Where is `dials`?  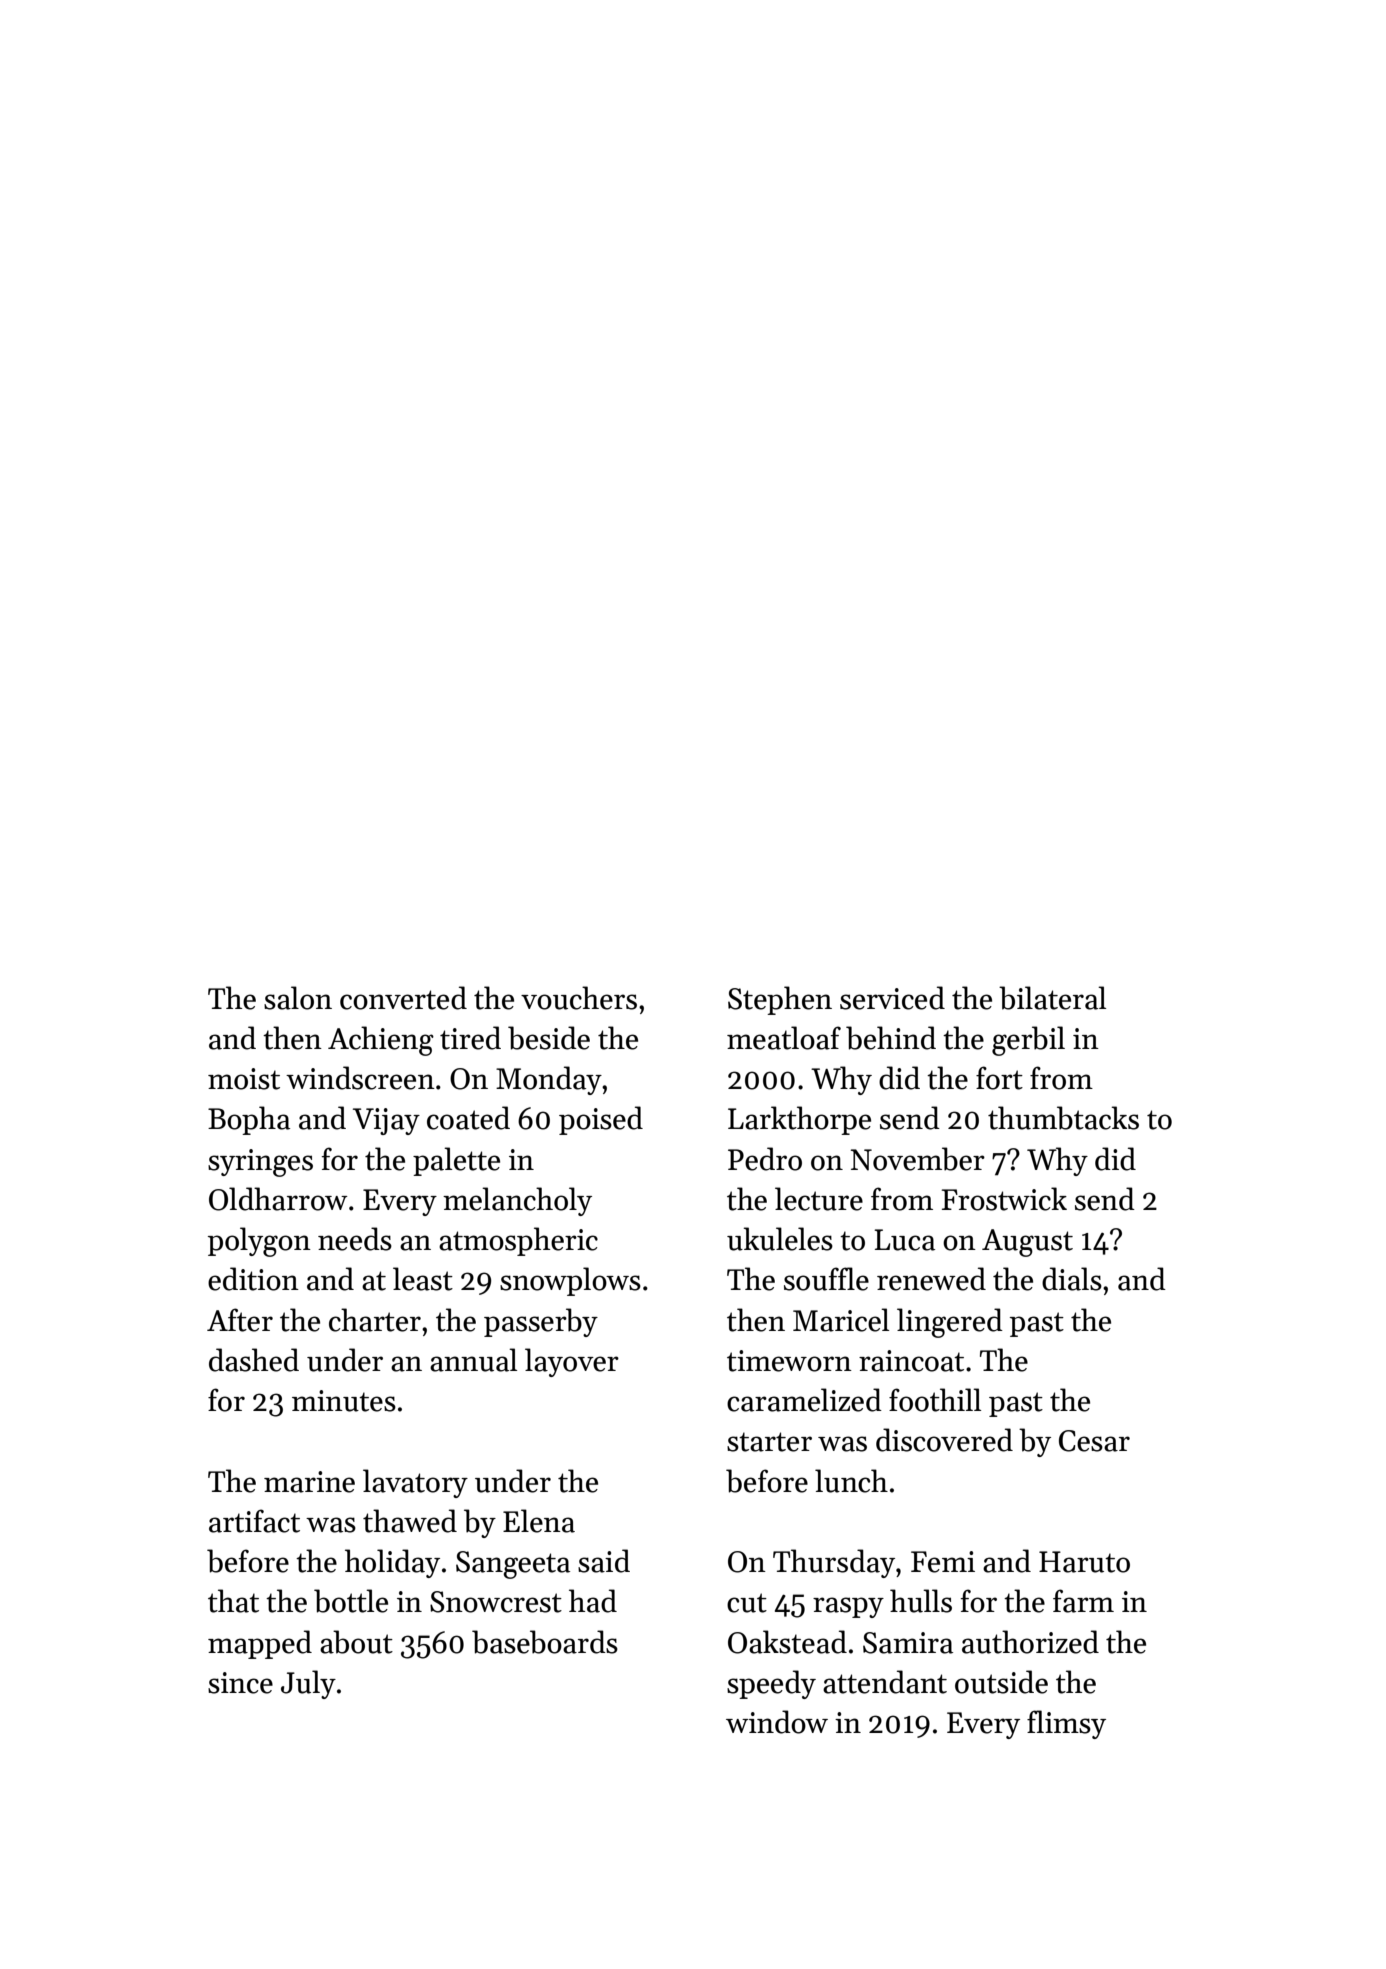
dials is located at coordinates (1072, 1279).
